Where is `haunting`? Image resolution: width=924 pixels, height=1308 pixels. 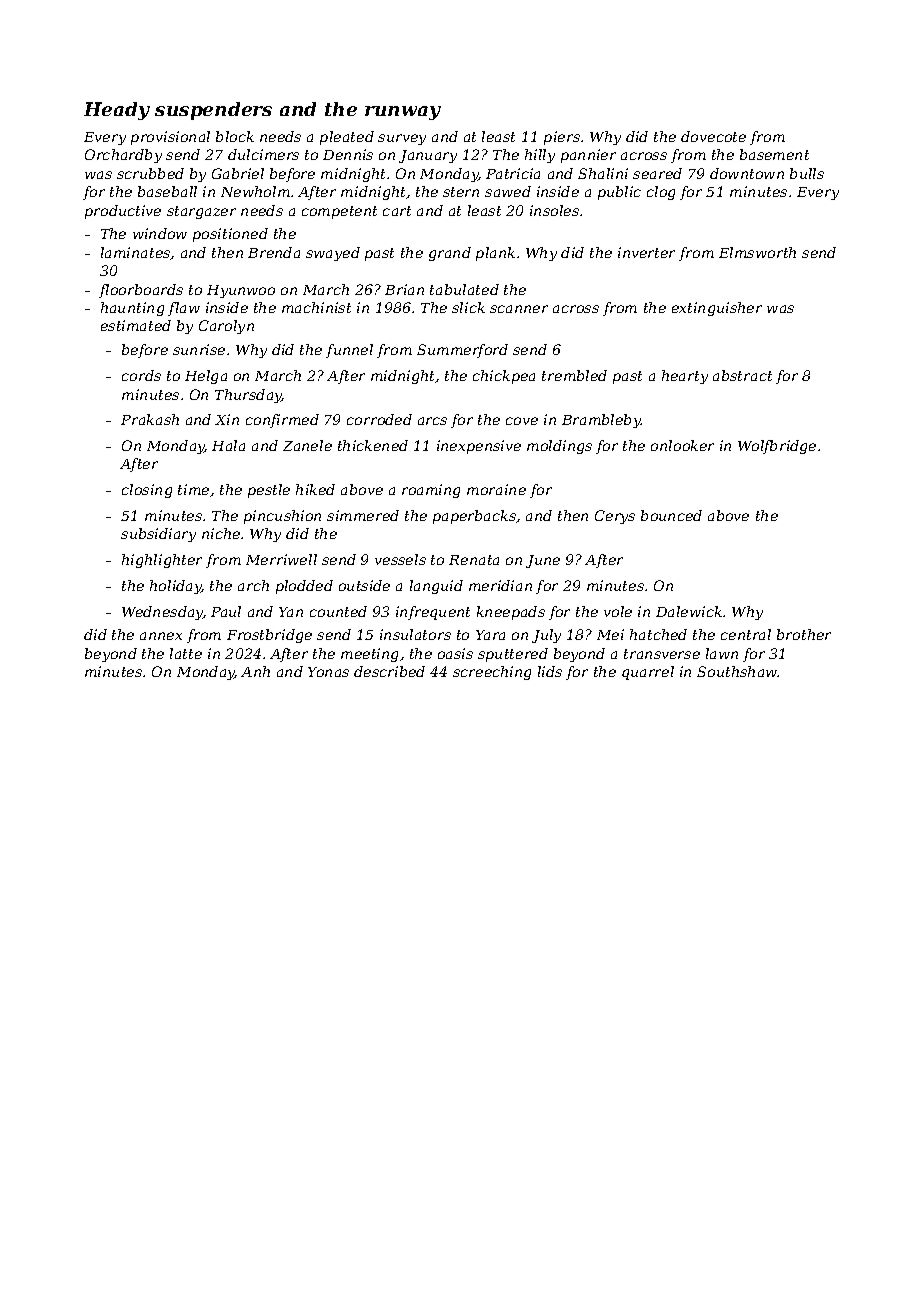 haunting is located at coordinates (132, 309).
